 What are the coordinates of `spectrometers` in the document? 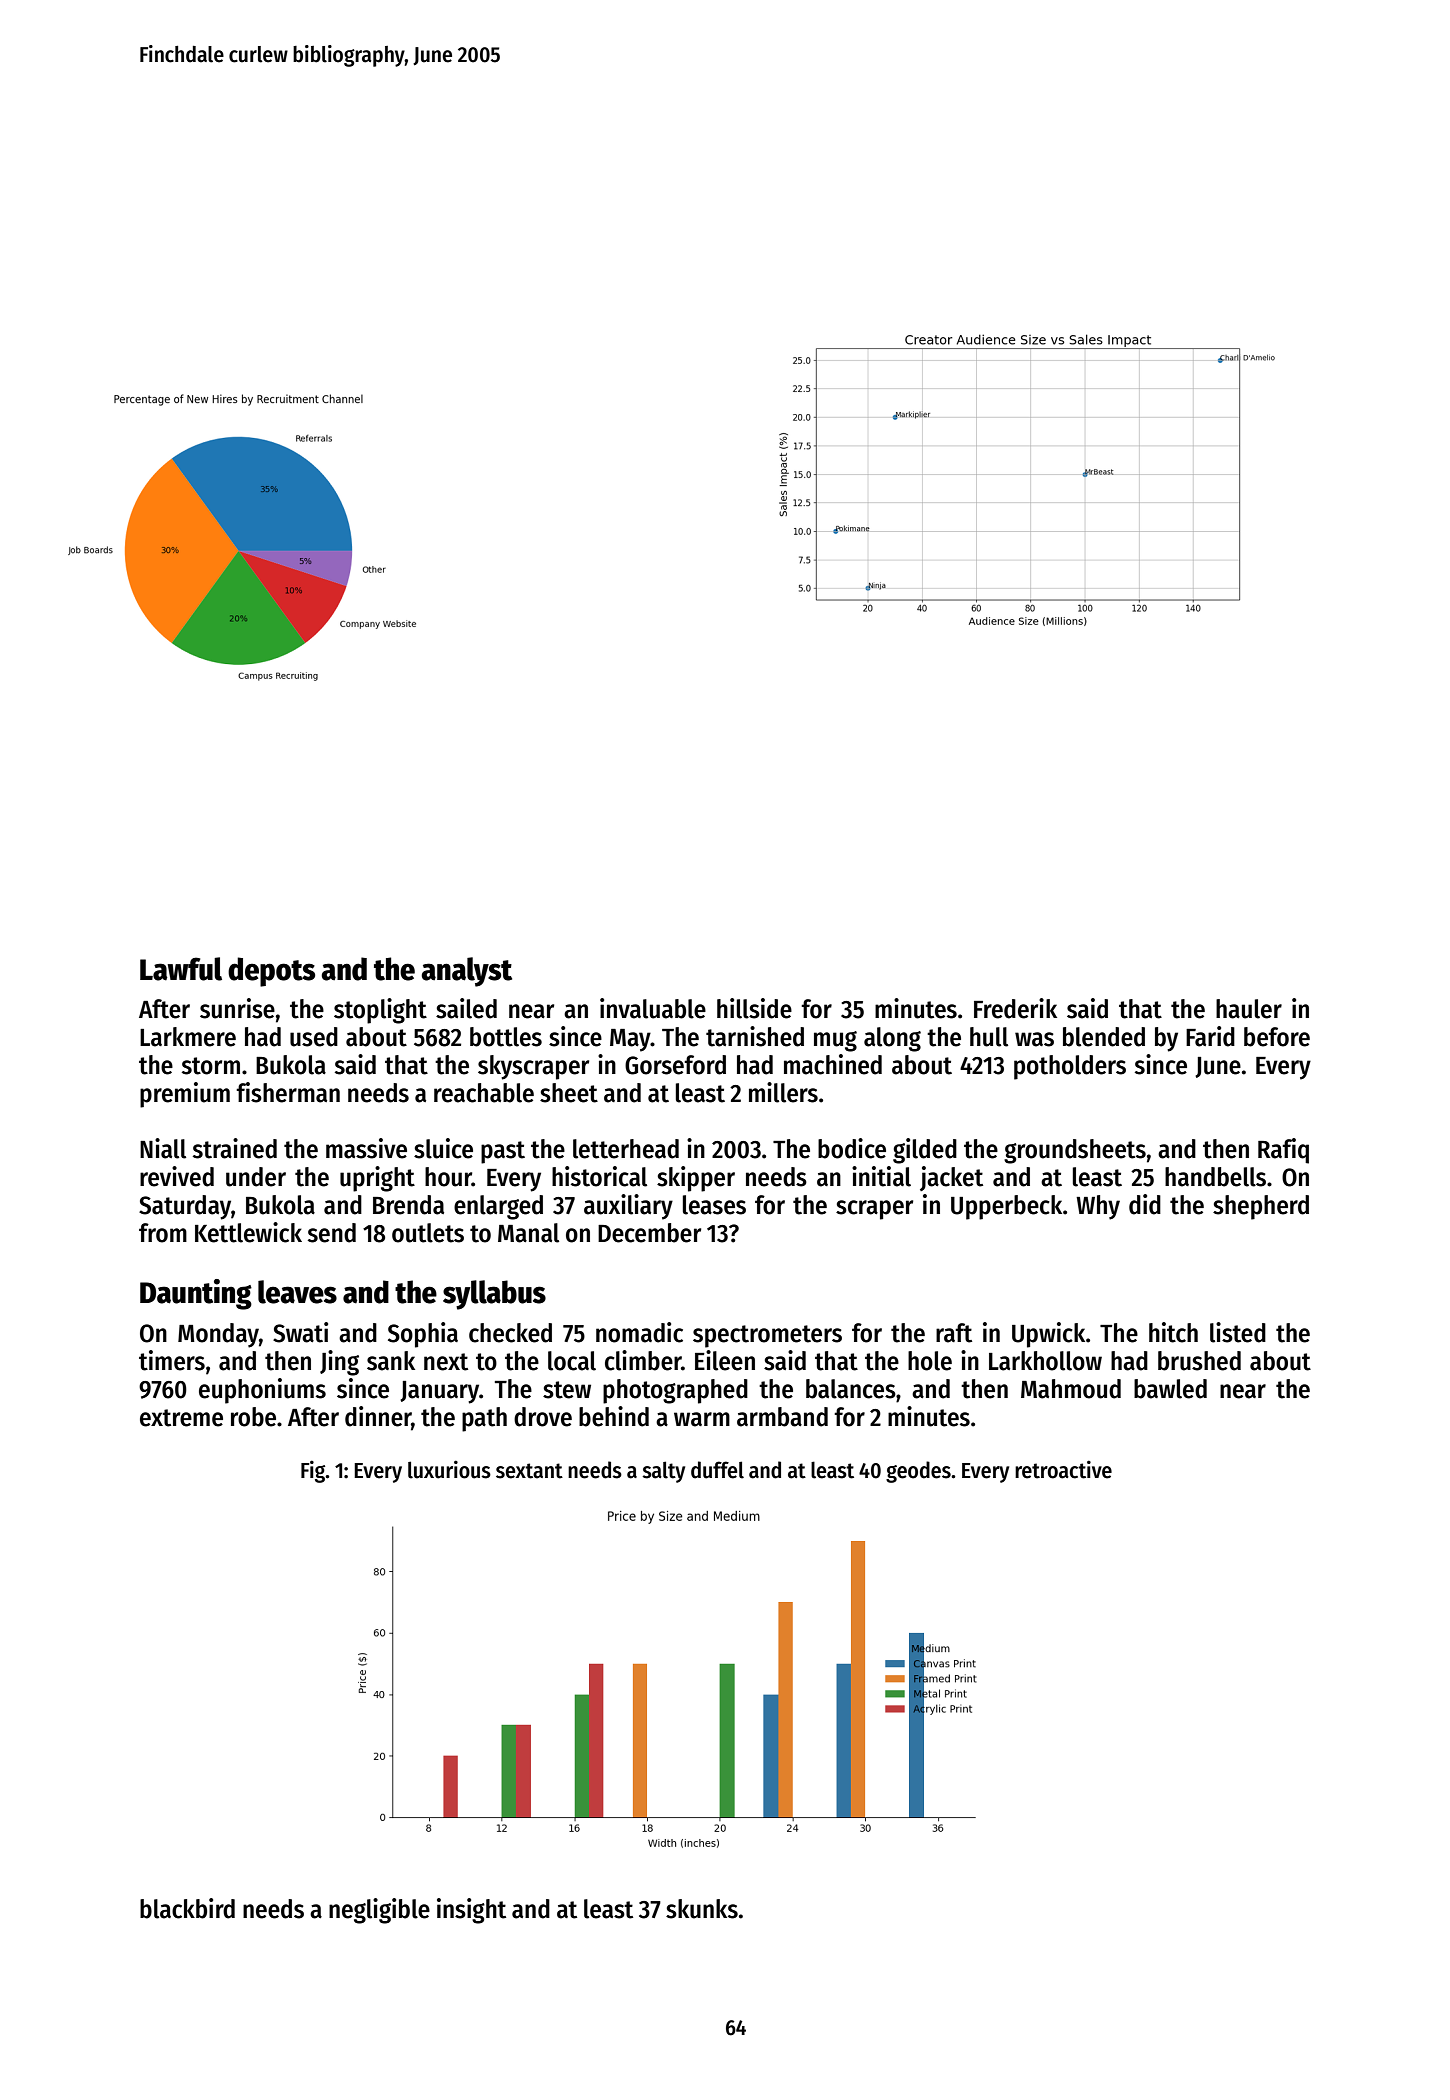 It's located at (767, 1336).
